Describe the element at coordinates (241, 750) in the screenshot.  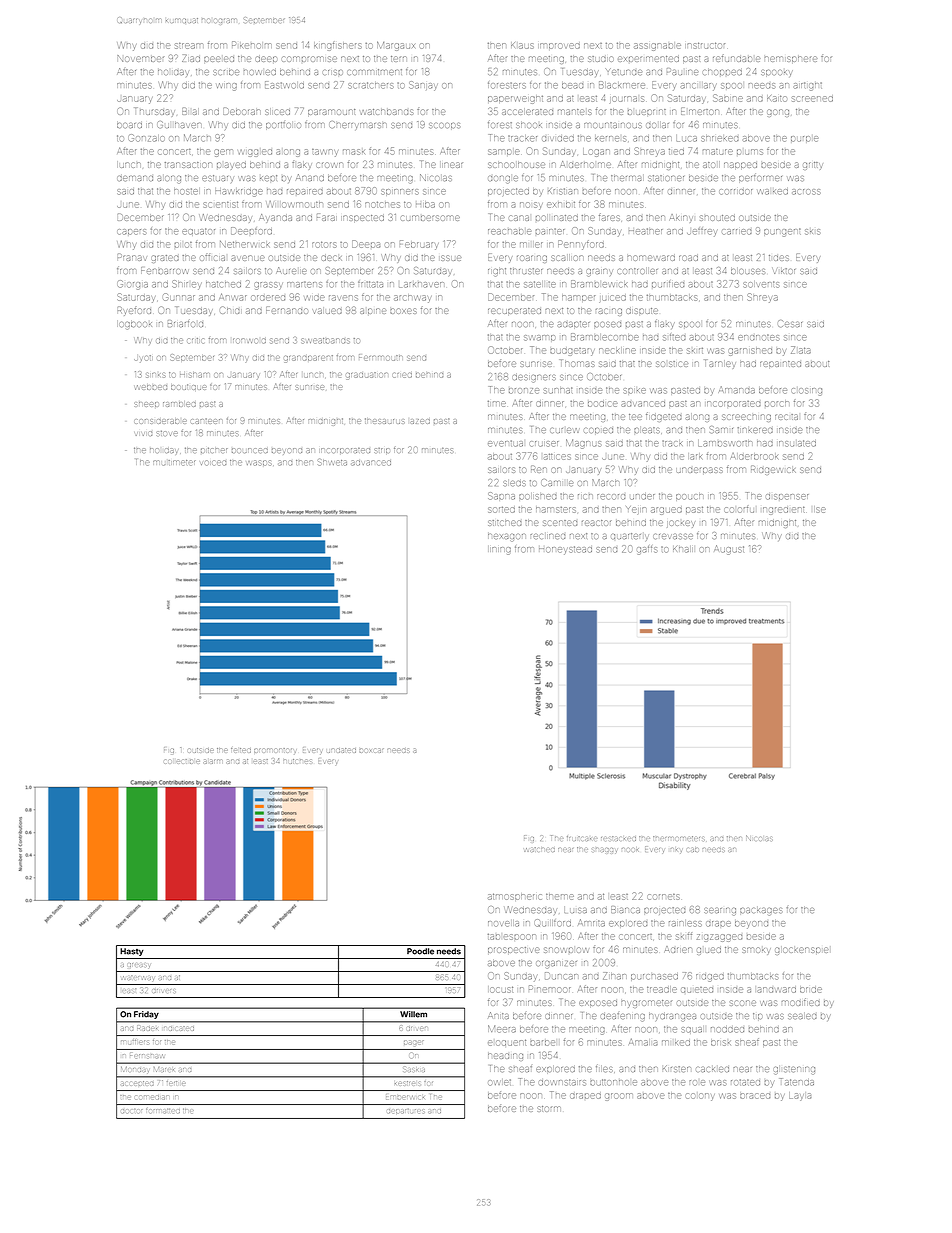
I see `felted` at that location.
